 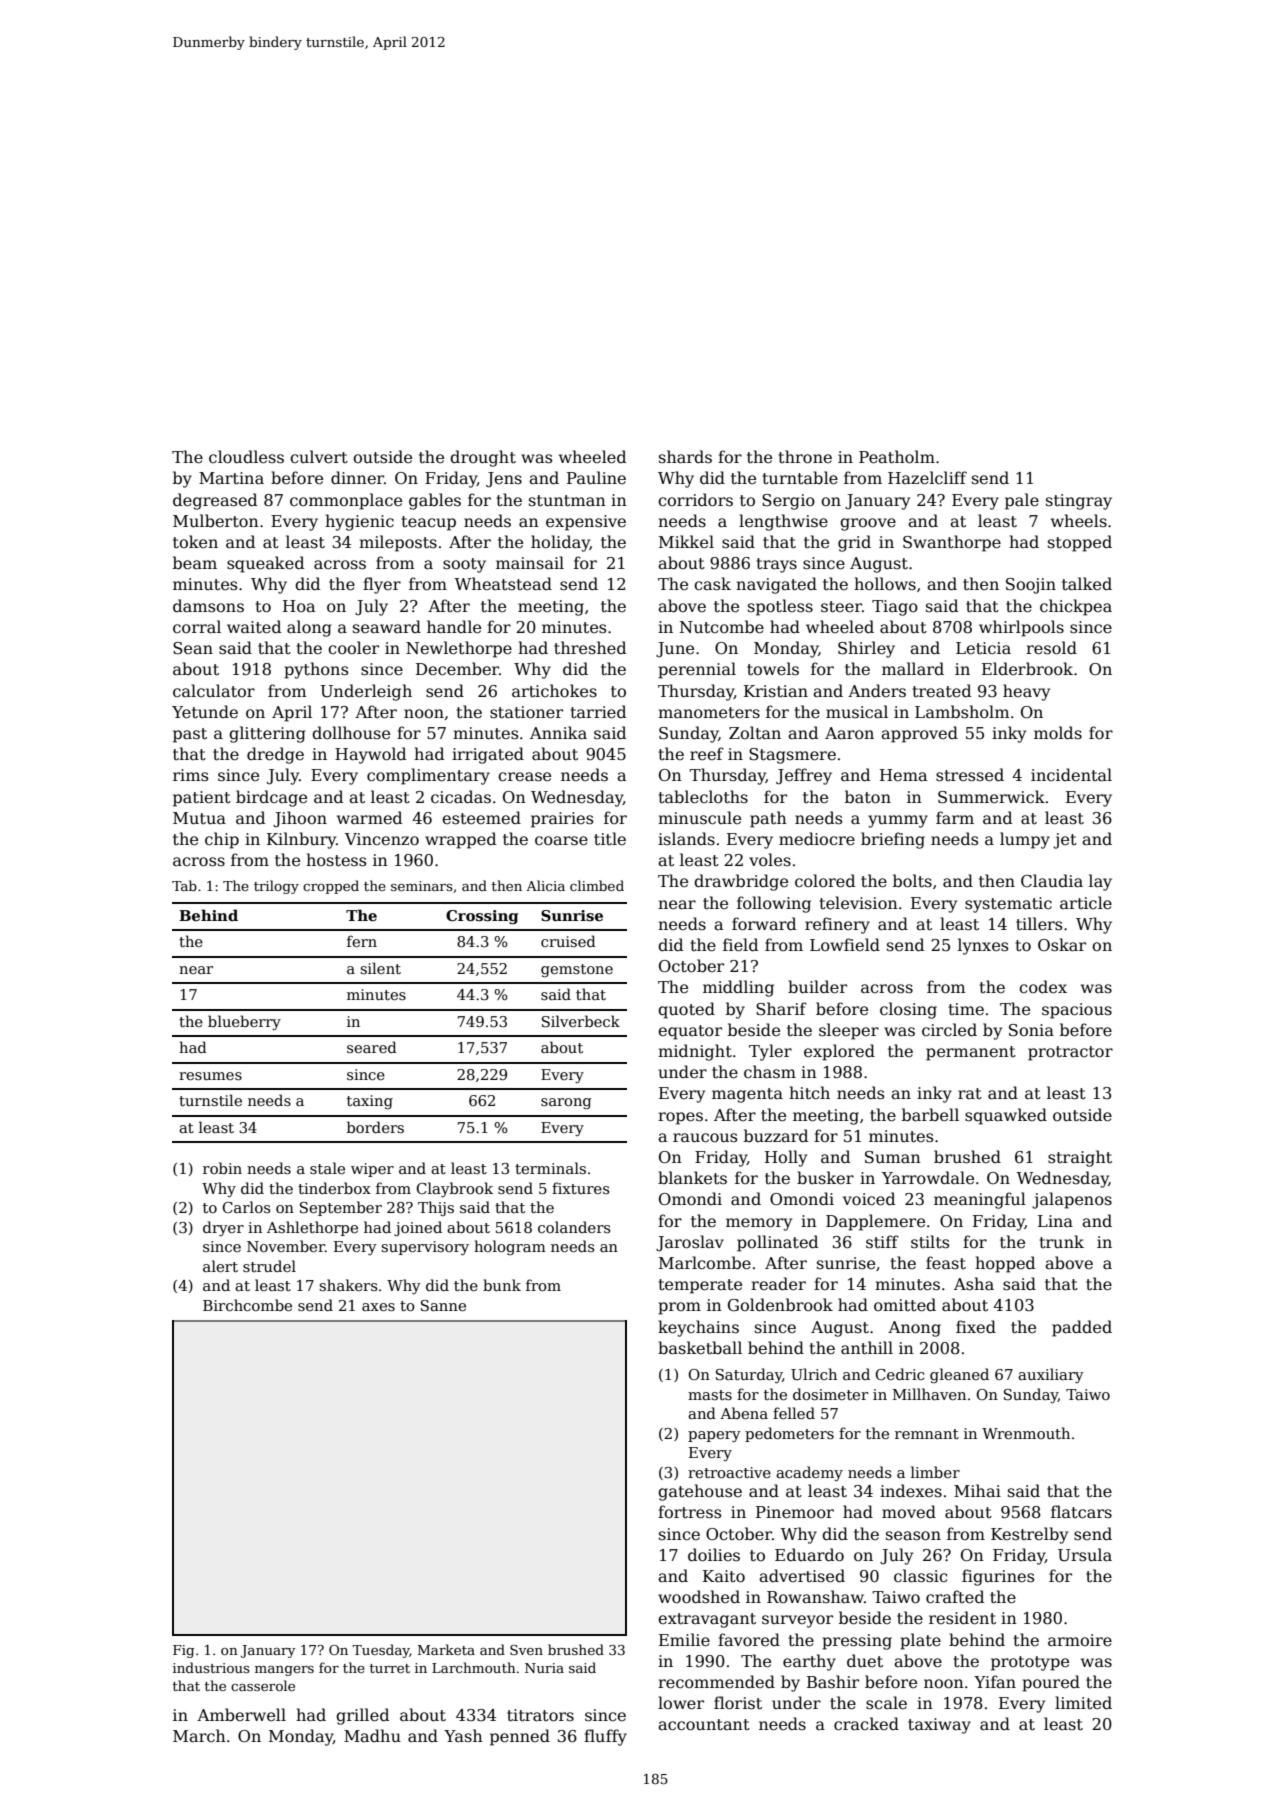 I want to click on Sven, so click(x=526, y=1650).
